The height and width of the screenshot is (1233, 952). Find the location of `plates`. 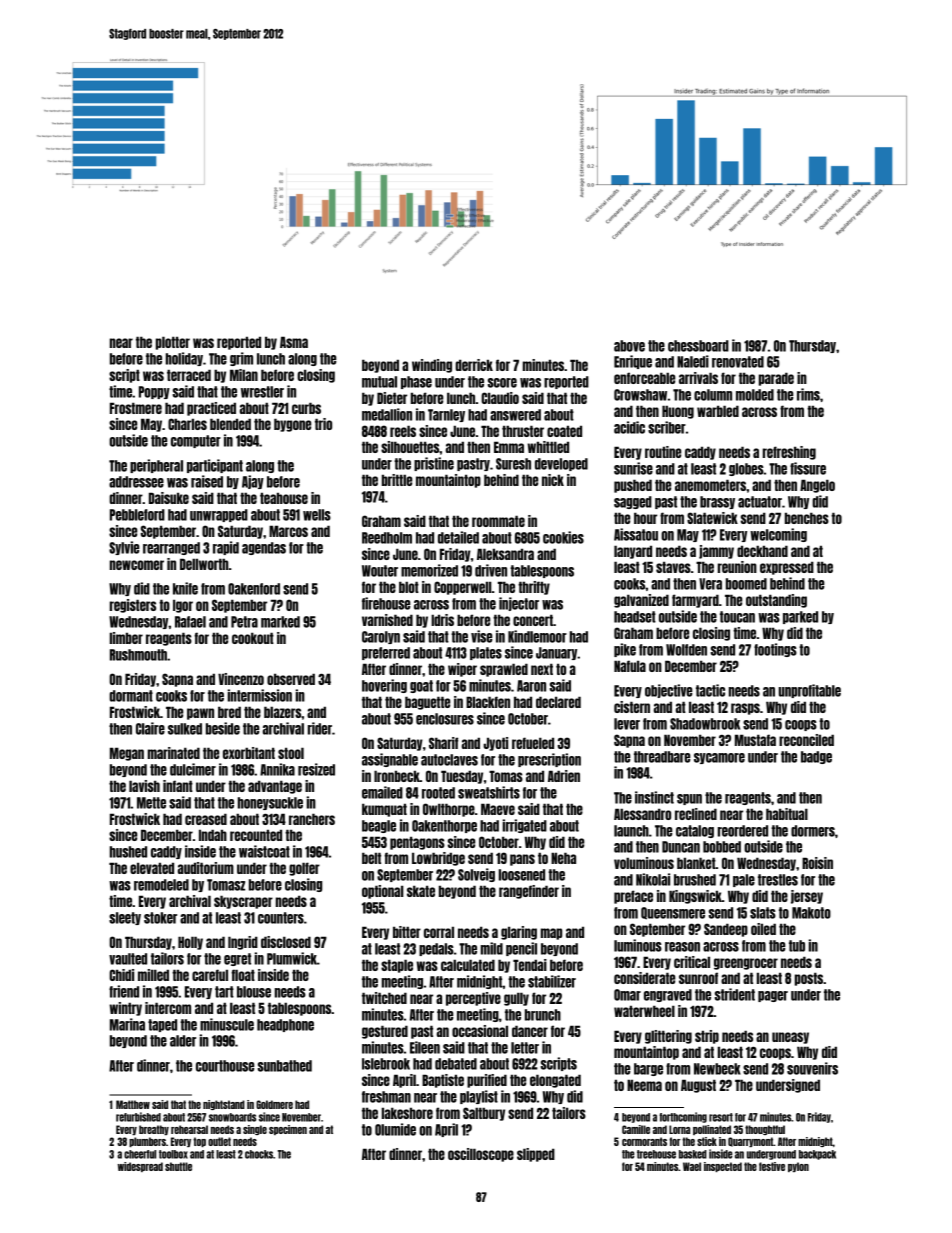

plates is located at coordinates (486, 653).
